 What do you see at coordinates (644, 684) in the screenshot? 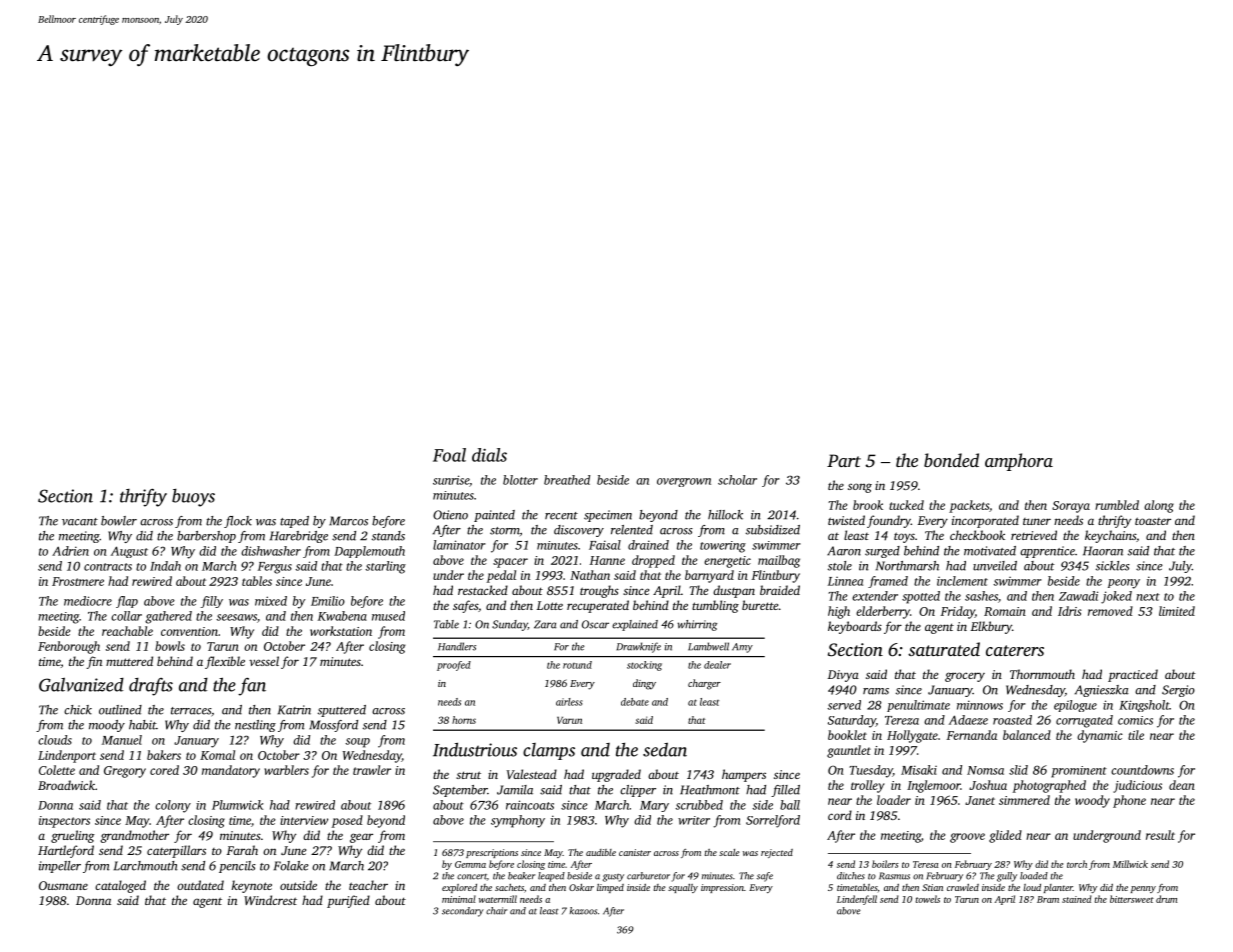
I see `dingy` at bounding box center [644, 684].
